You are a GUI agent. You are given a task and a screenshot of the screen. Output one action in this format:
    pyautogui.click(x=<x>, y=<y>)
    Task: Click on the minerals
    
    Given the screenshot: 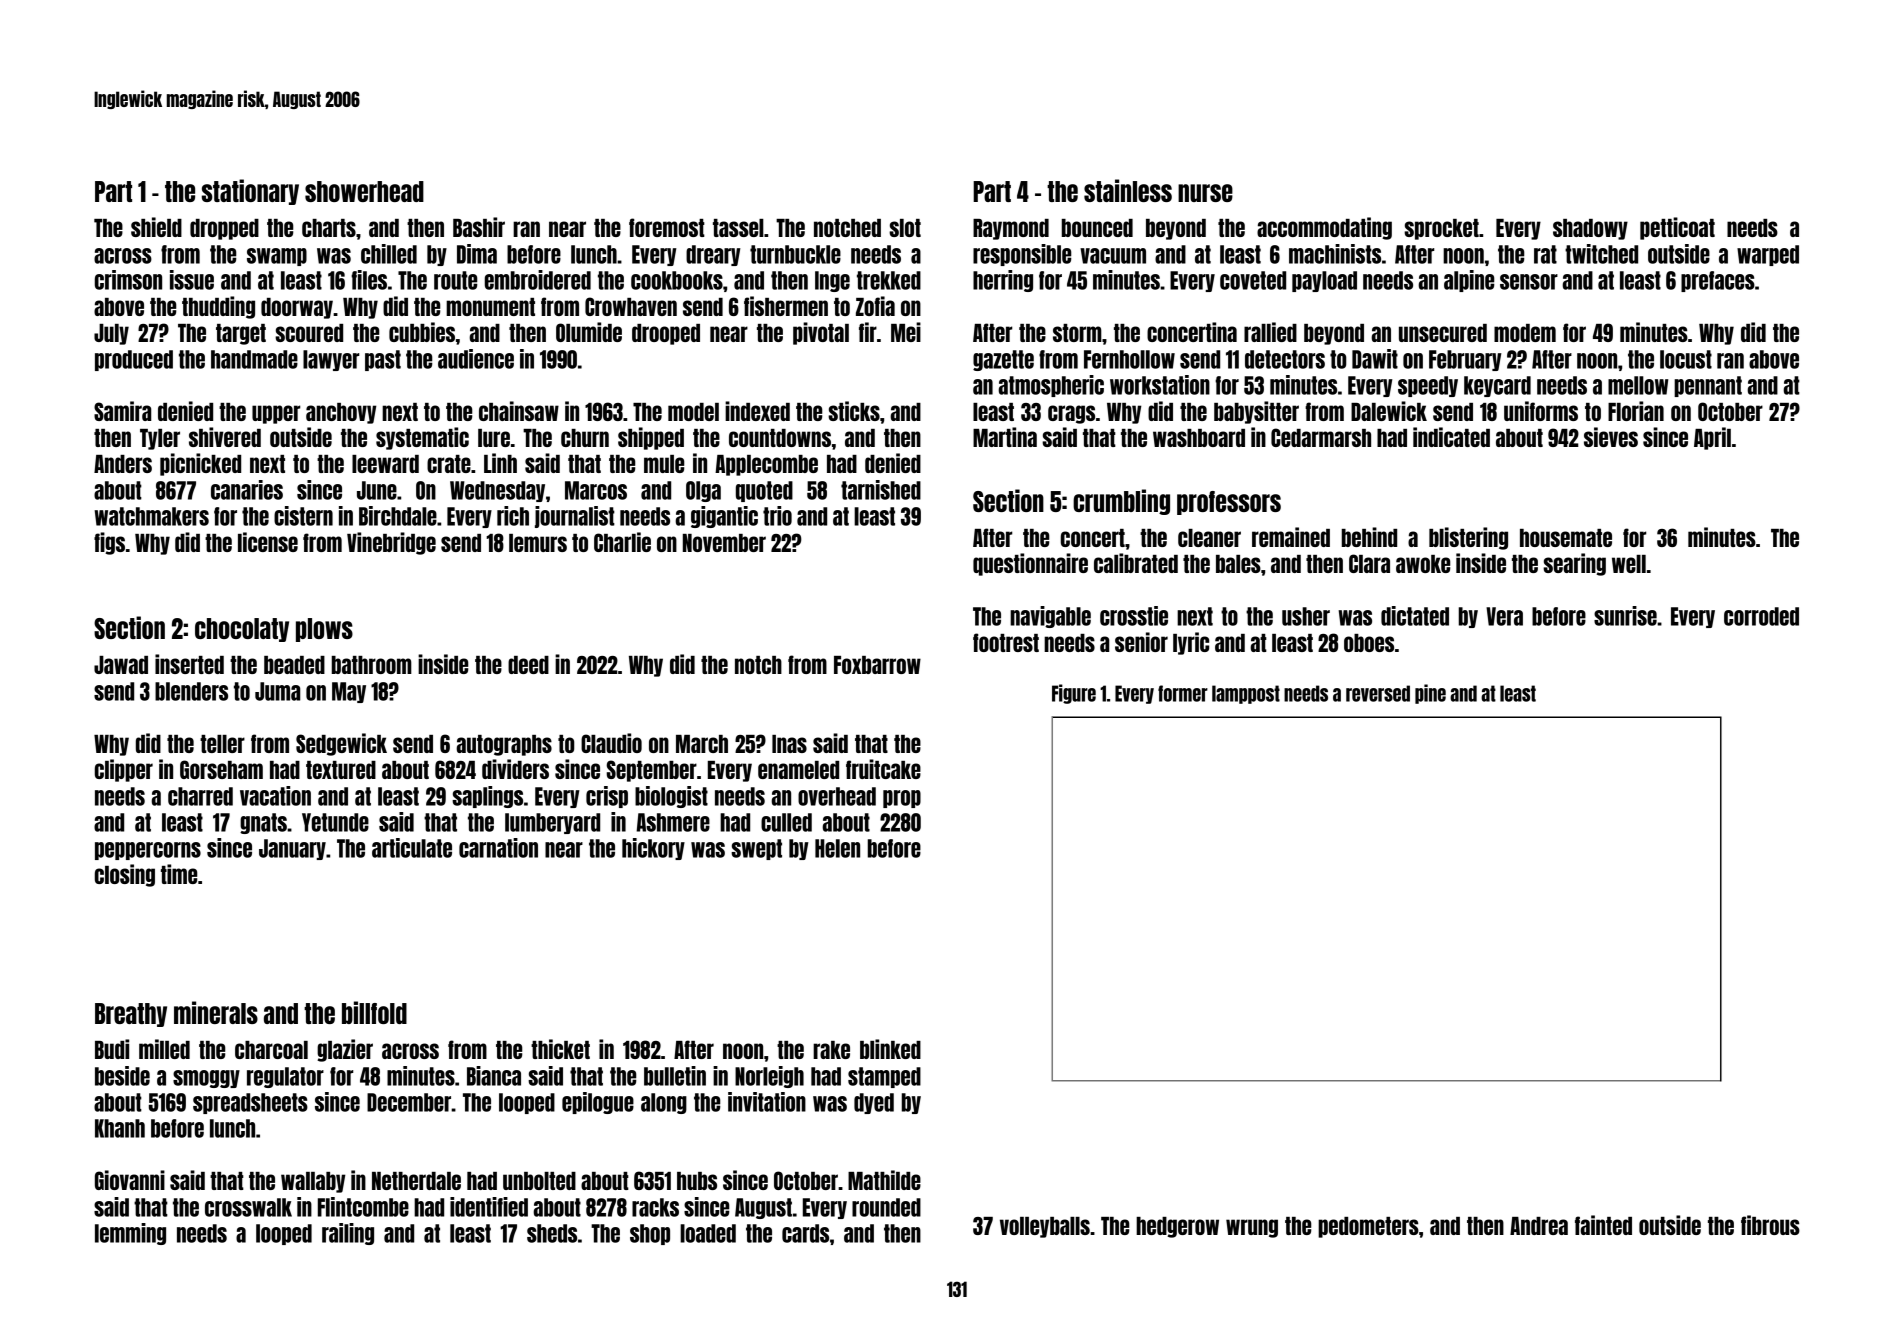 What is the action you would take?
    pyautogui.click(x=216, y=1012)
